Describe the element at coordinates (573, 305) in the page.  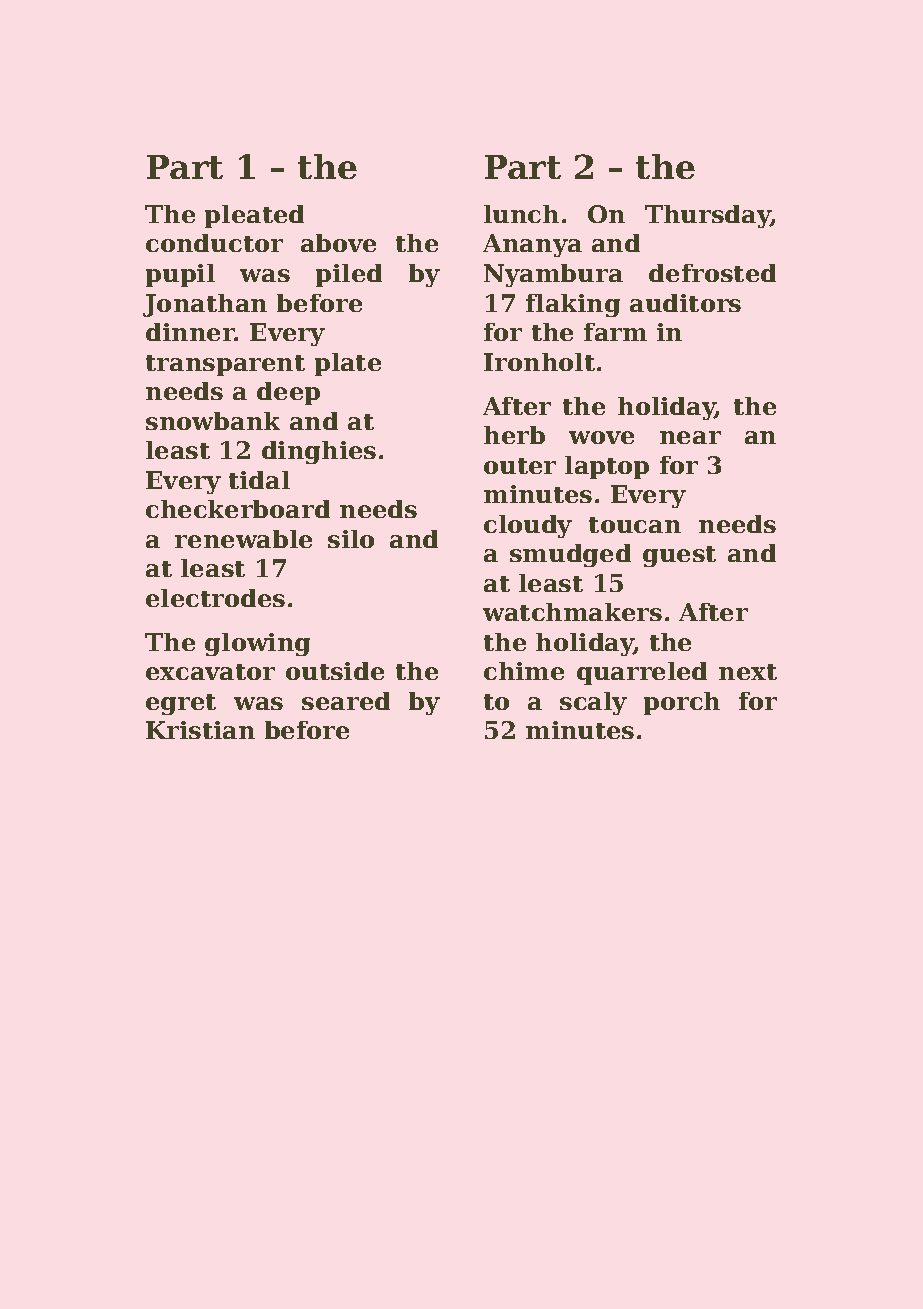
I see `flaking` at that location.
